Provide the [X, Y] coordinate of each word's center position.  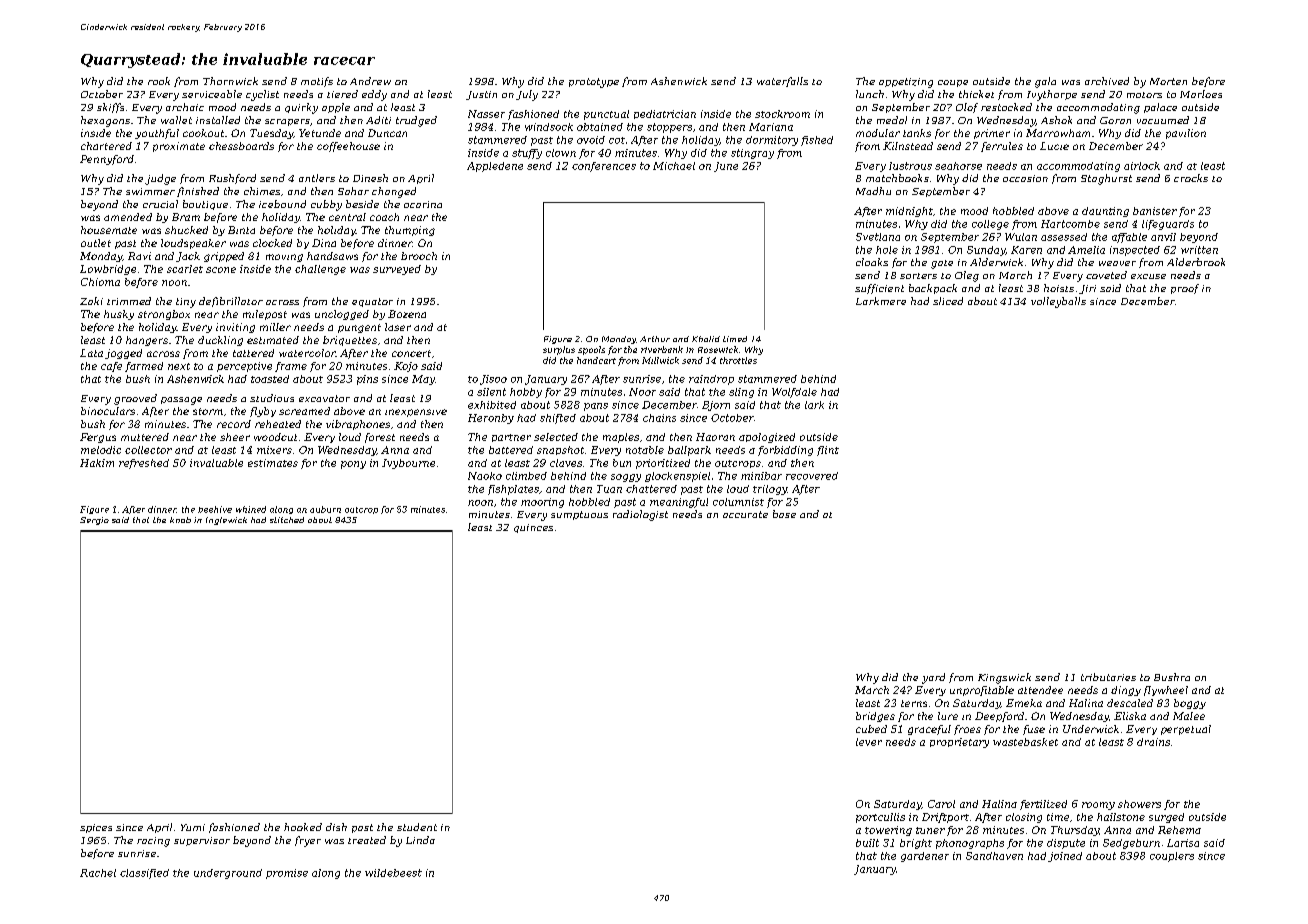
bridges [875, 717]
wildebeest [393, 873]
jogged [123, 354]
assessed [1064, 237]
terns [914, 703]
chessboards [241, 146]
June [726, 167]
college [990, 225]
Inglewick [226, 521]
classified [144, 874]
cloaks [872, 262]
